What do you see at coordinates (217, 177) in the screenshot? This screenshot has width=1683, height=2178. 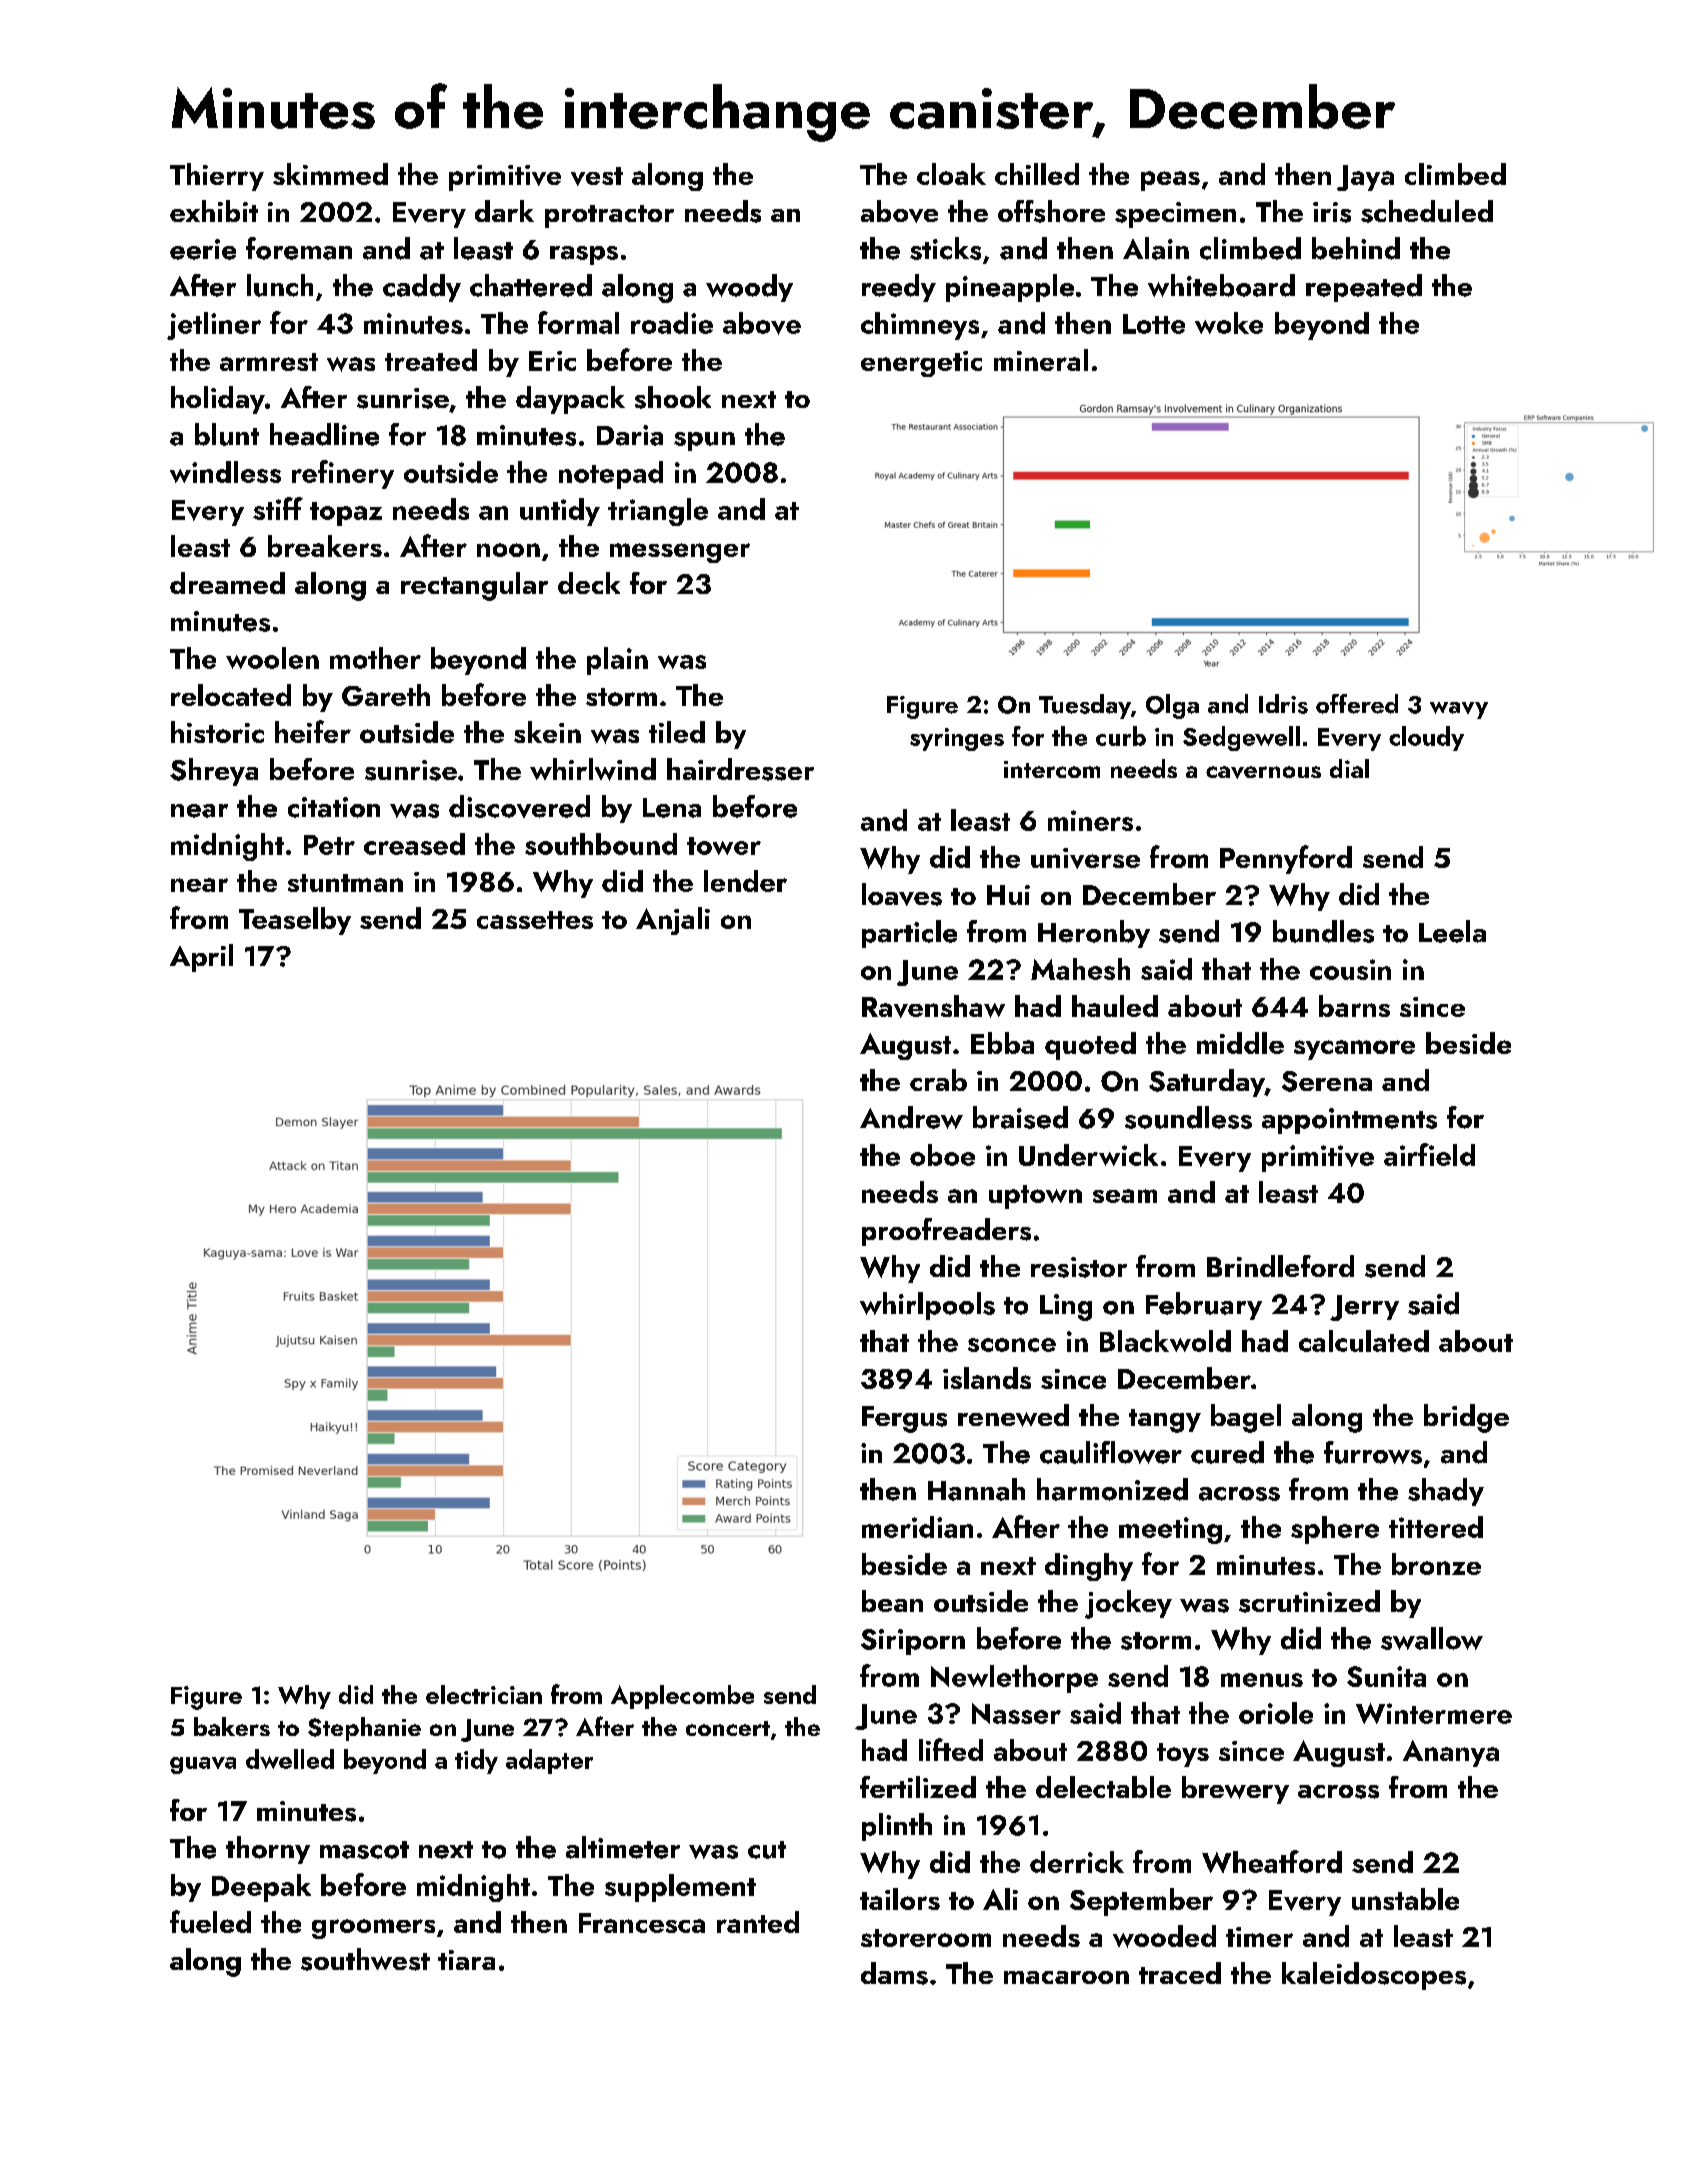 I see `Thierry` at bounding box center [217, 177].
